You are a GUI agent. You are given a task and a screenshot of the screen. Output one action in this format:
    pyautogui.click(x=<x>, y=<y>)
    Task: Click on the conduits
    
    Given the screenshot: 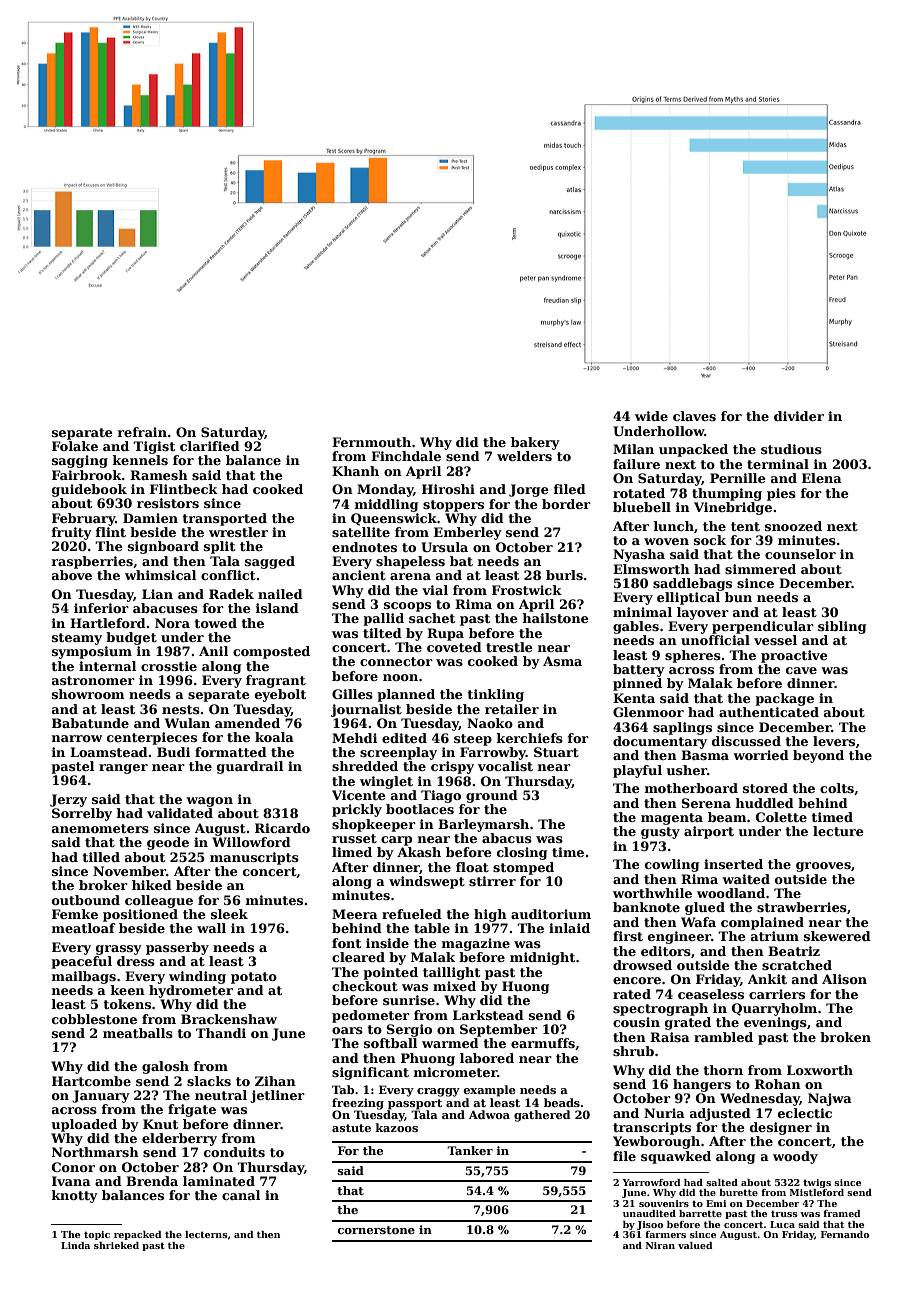 What is the action you would take?
    pyautogui.click(x=234, y=1152)
